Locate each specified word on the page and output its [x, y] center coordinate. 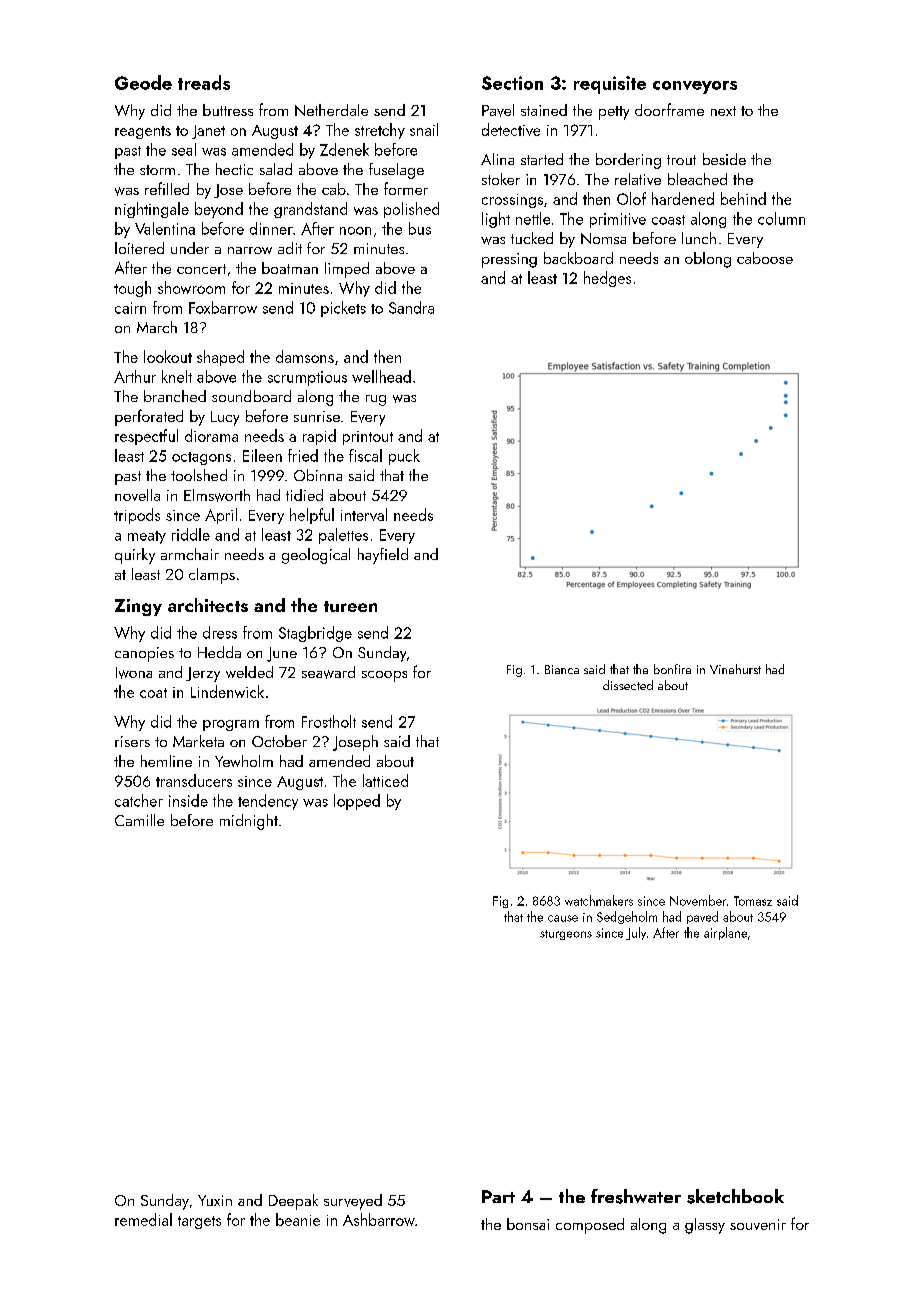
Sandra [411, 307]
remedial [143, 1219]
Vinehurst [735, 669]
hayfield [383, 556]
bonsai [528, 1224]
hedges [607, 279]
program [231, 725]
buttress [228, 110]
